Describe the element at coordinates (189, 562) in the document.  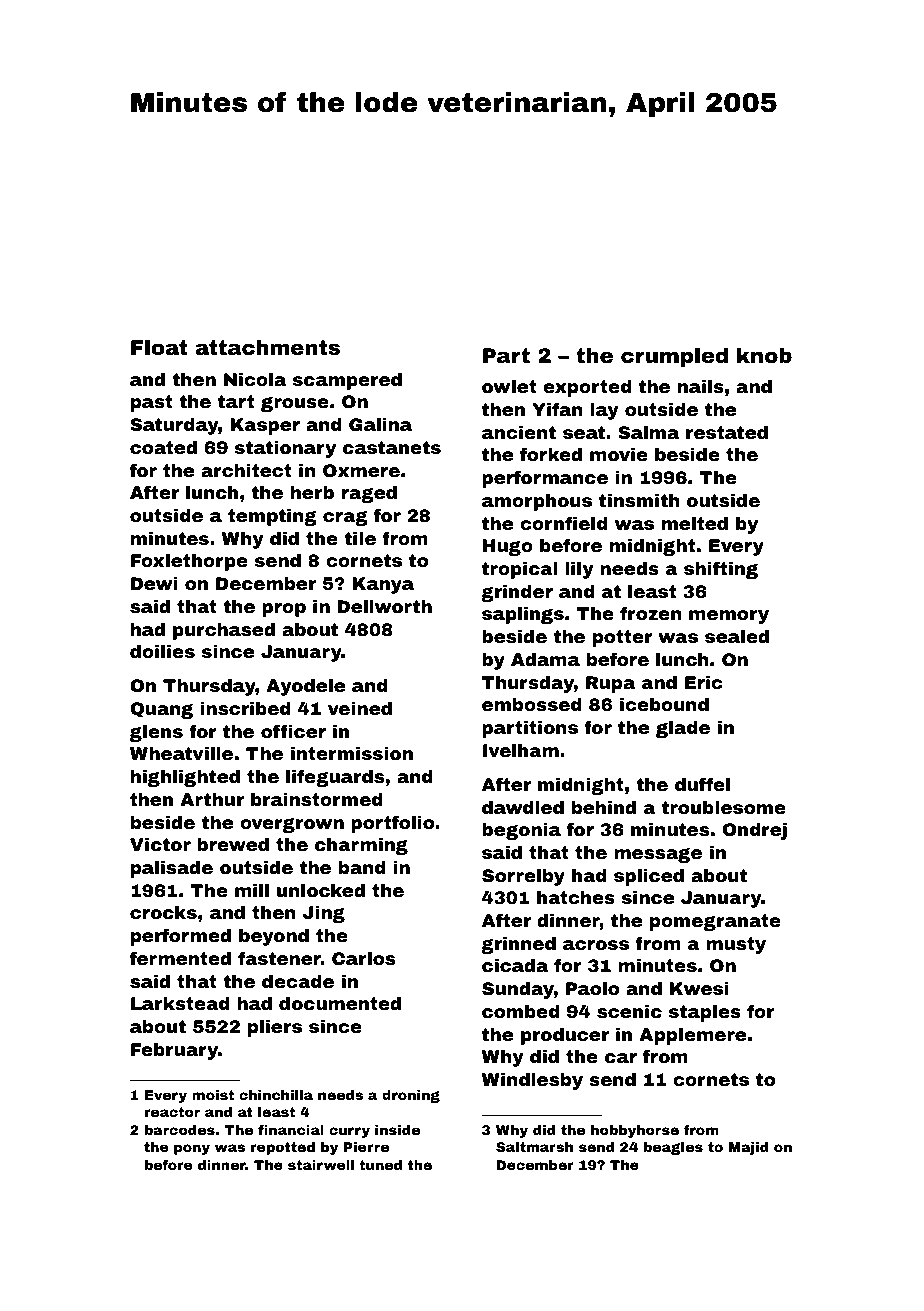
I see `Foxlethorpe` at that location.
